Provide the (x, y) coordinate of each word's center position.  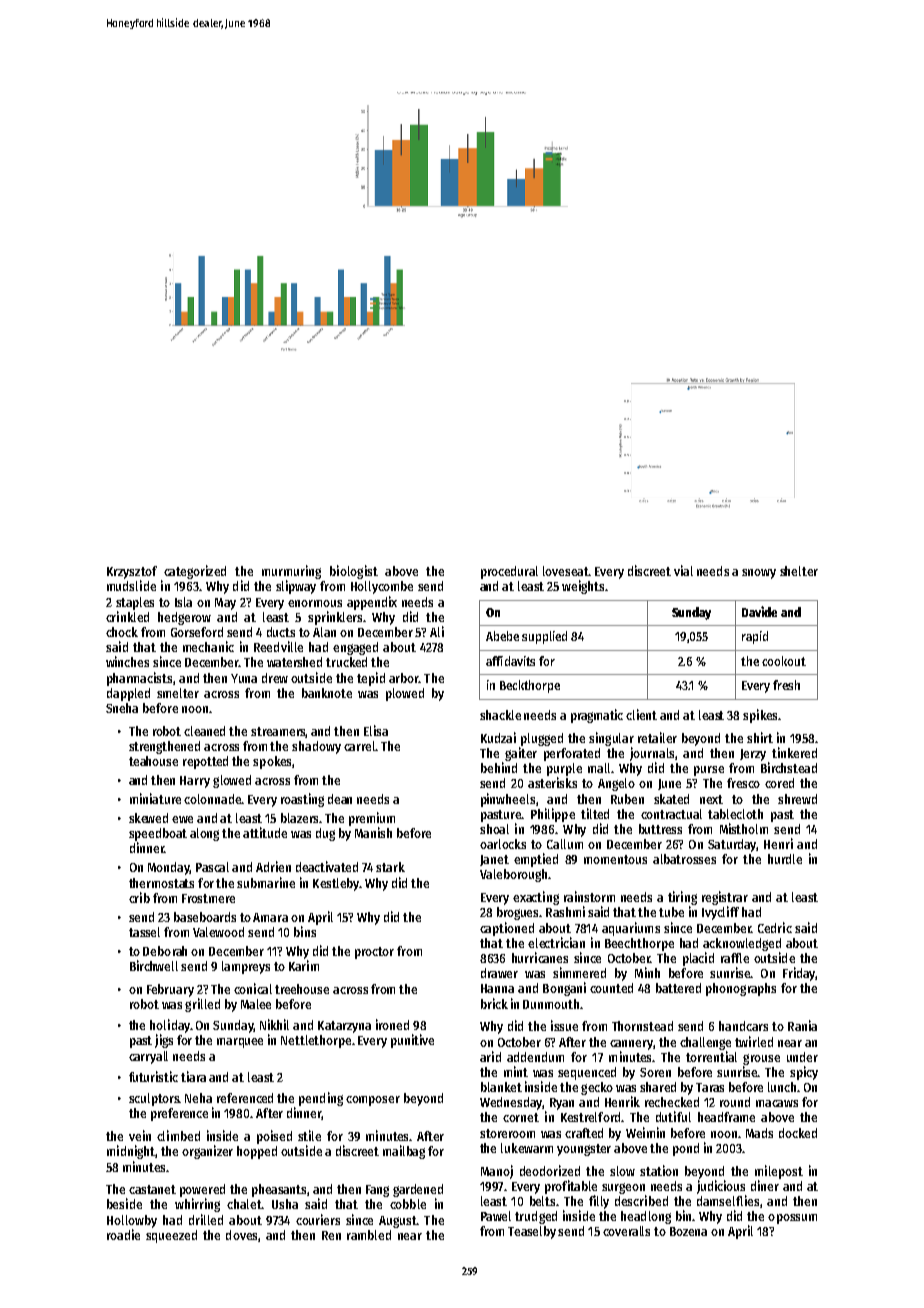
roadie (123, 1234)
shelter (799, 571)
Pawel (496, 1216)
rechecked (672, 1102)
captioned (507, 929)
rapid (755, 637)
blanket (501, 1087)
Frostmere (208, 898)
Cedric (775, 927)
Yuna (244, 678)
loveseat (565, 571)
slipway (296, 587)
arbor (404, 678)
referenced (245, 1098)
